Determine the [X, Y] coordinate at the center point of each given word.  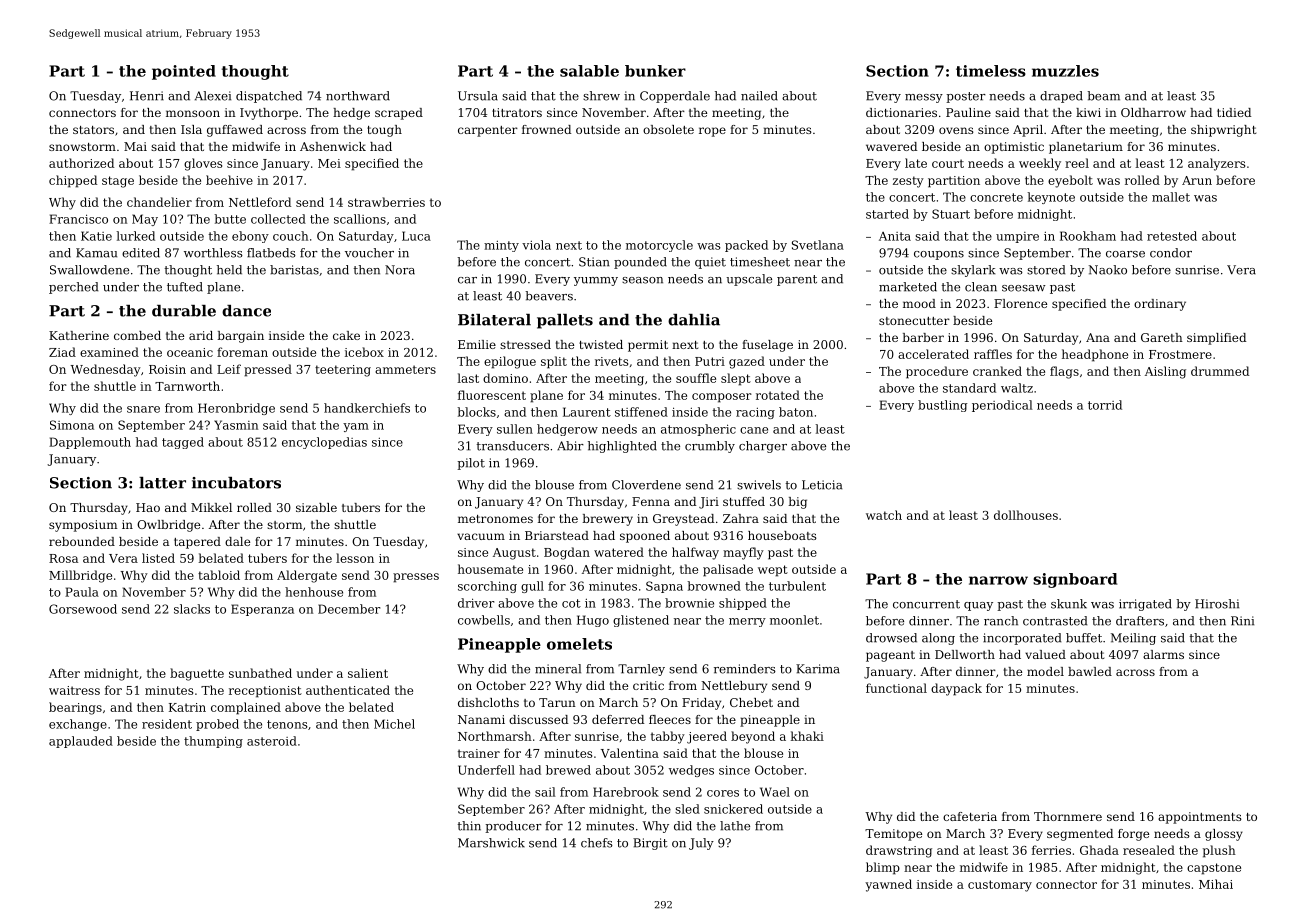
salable [589, 71]
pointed [184, 72]
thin [469, 826]
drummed [1220, 371]
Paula [82, 592]
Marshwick [491, 843]
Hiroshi [1217, 604]
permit [648, 346]
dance [246, 311]
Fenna [651, 501]
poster [966, 97]
